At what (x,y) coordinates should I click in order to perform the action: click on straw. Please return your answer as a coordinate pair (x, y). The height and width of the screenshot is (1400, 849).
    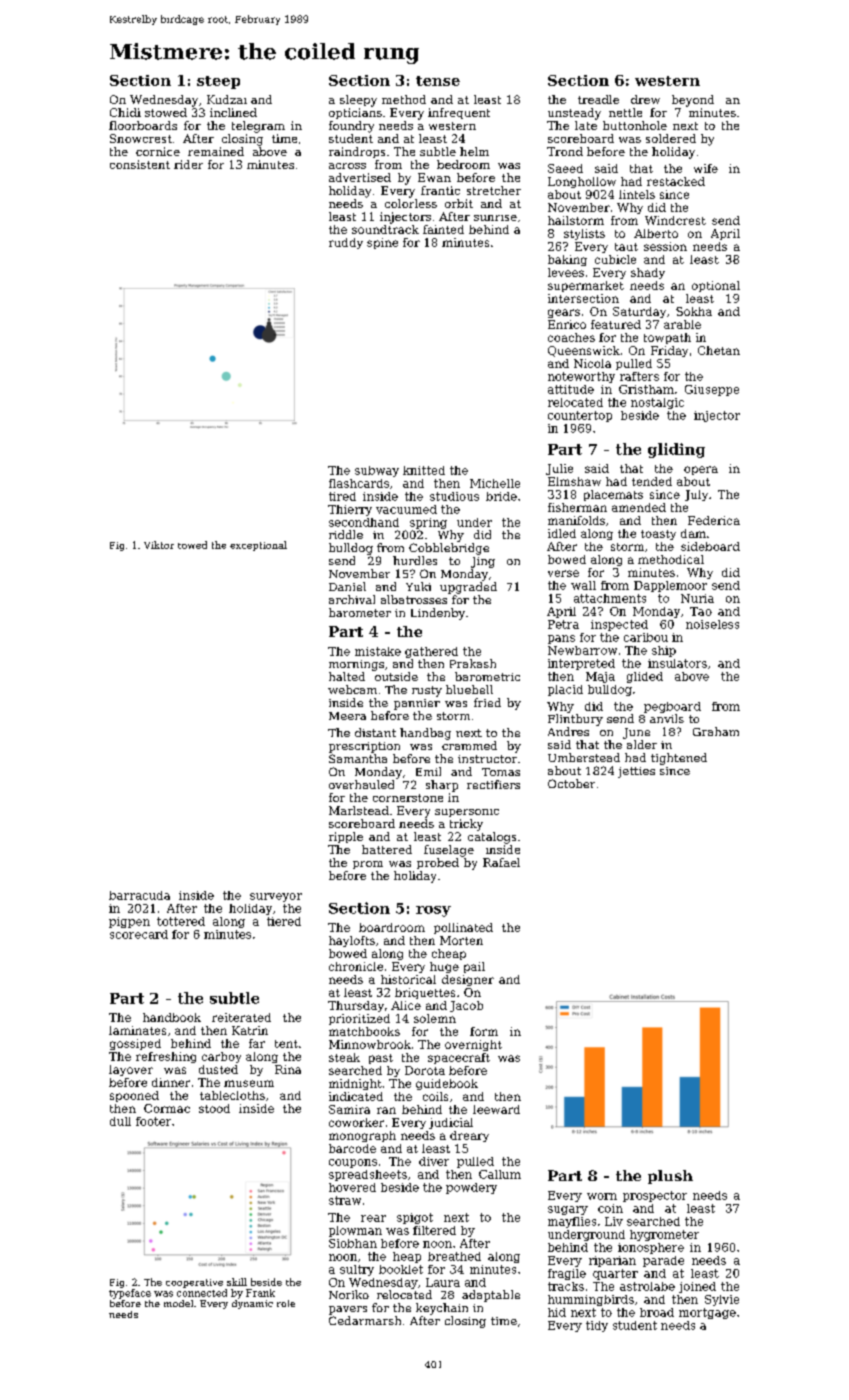
    Looking at the image, I should click on (345, 1200).
